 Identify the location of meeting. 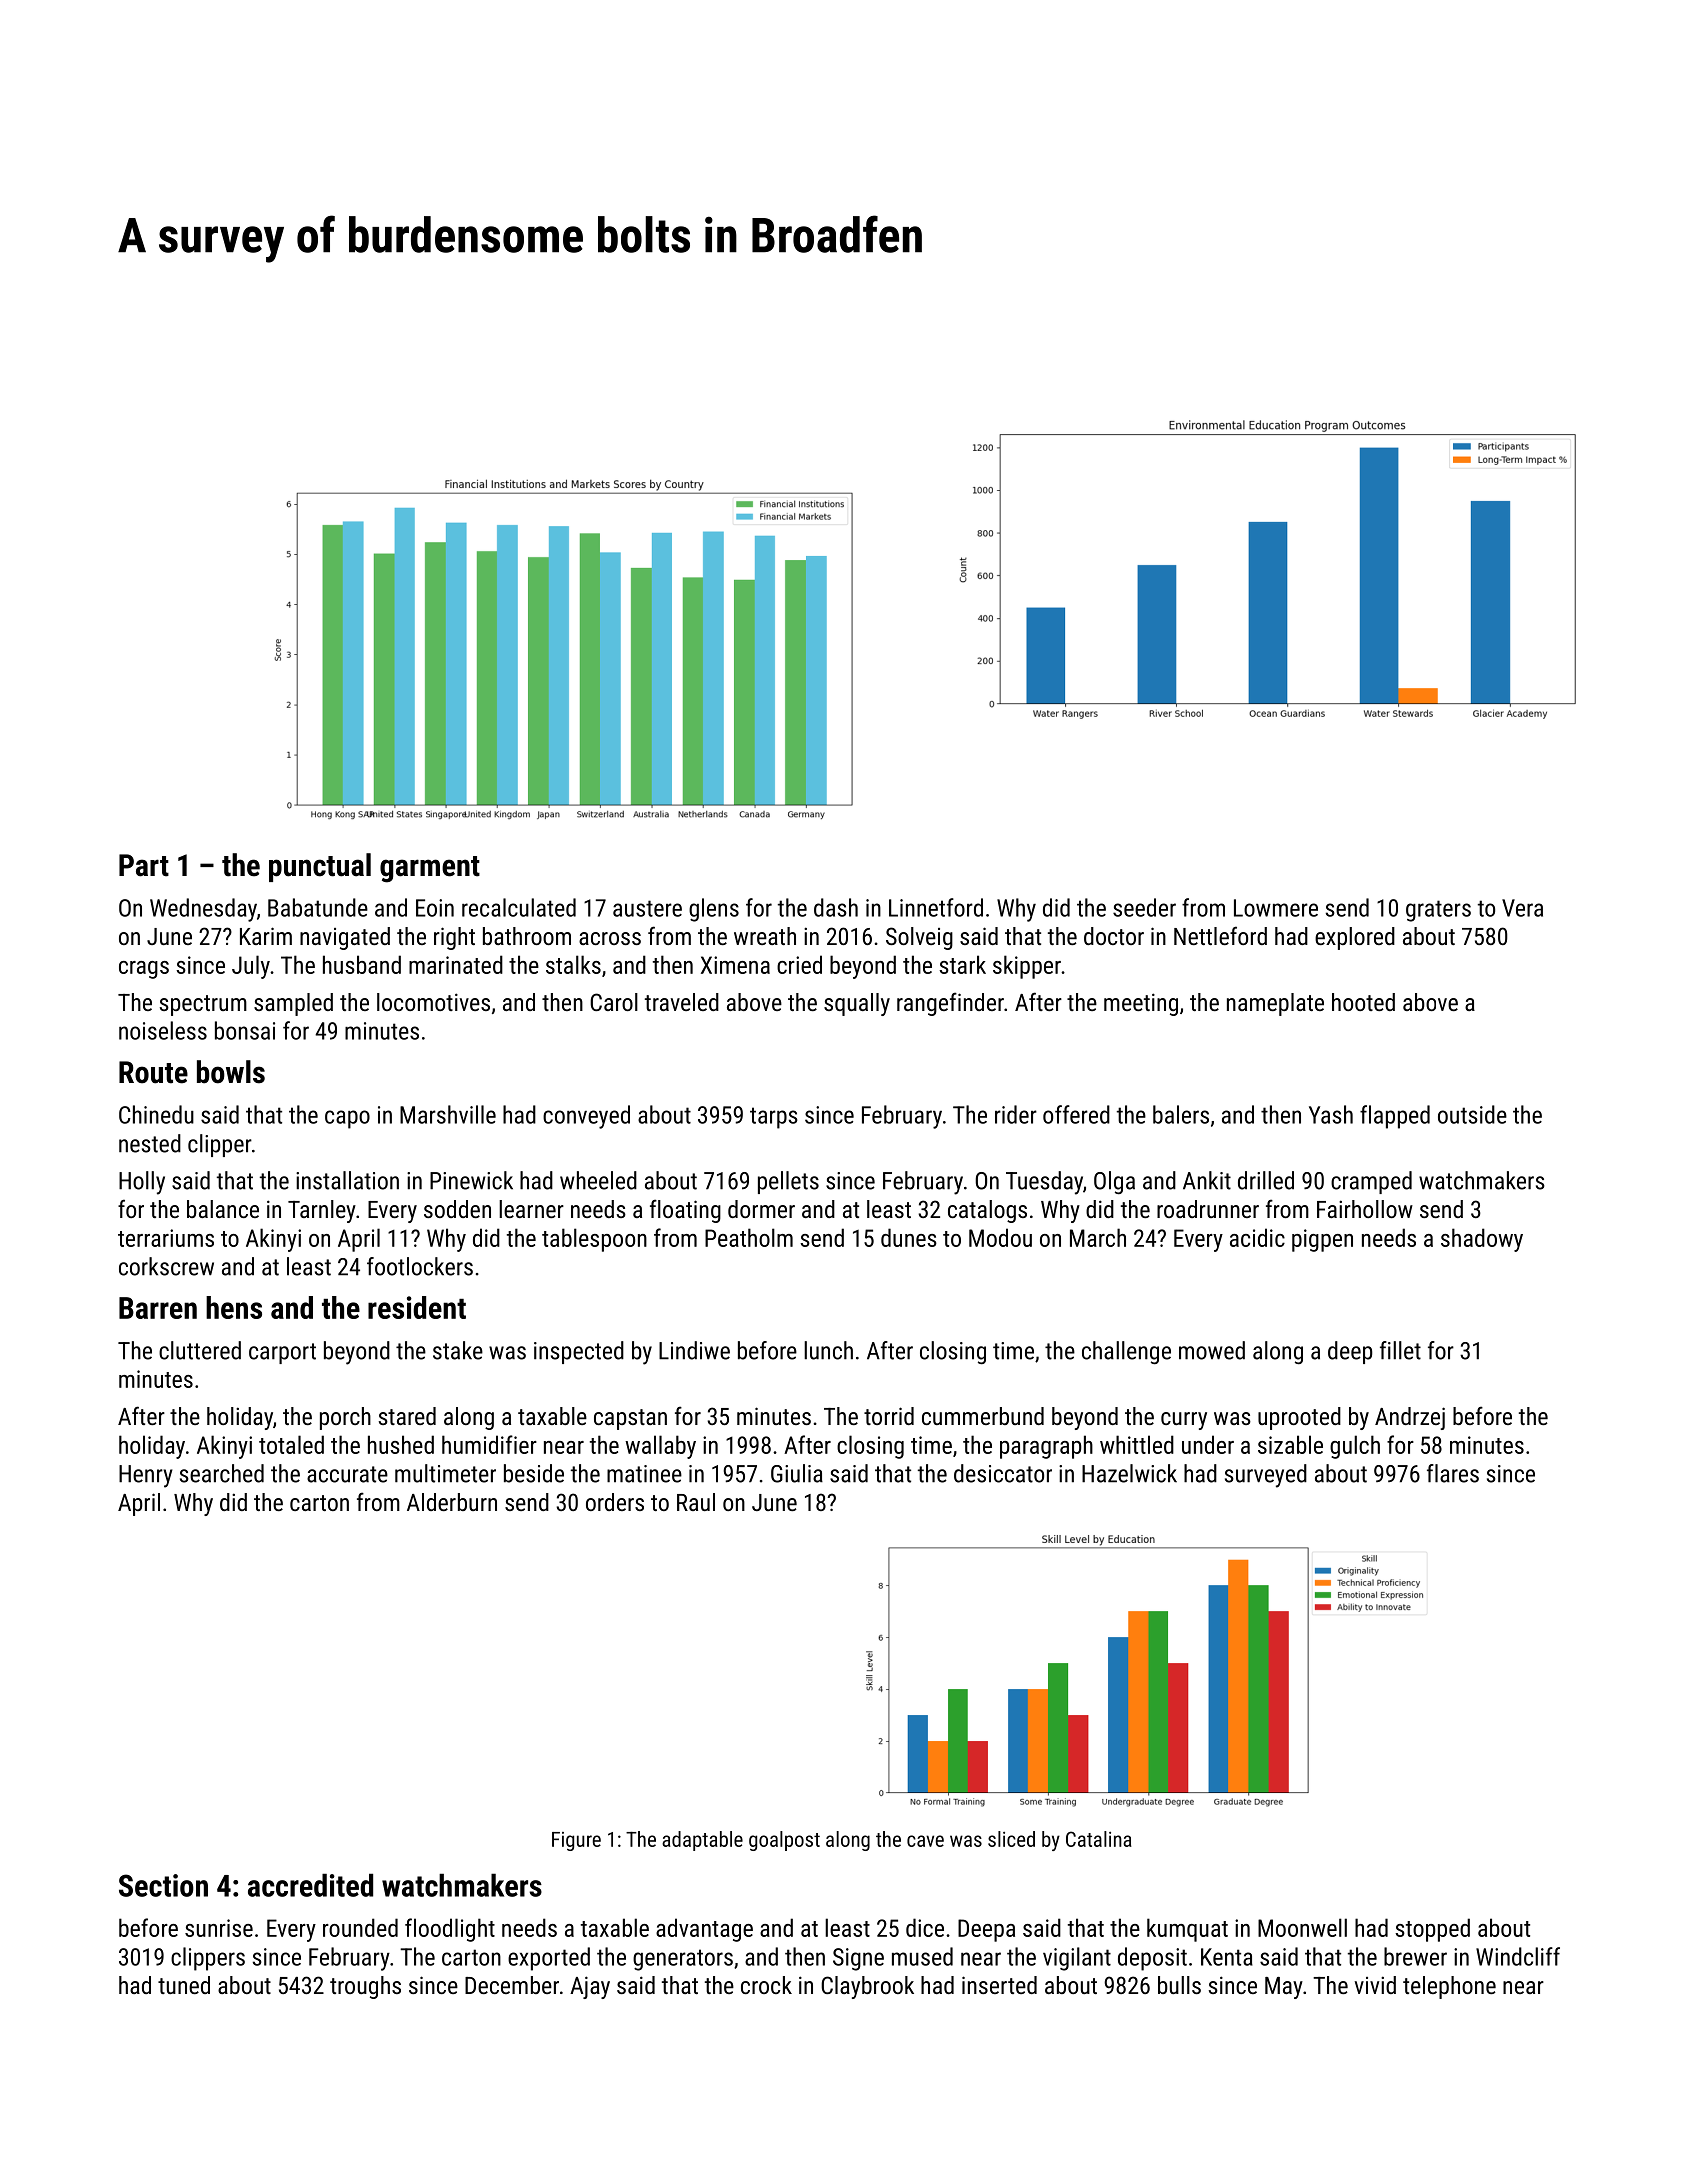
(1141, 1004).
